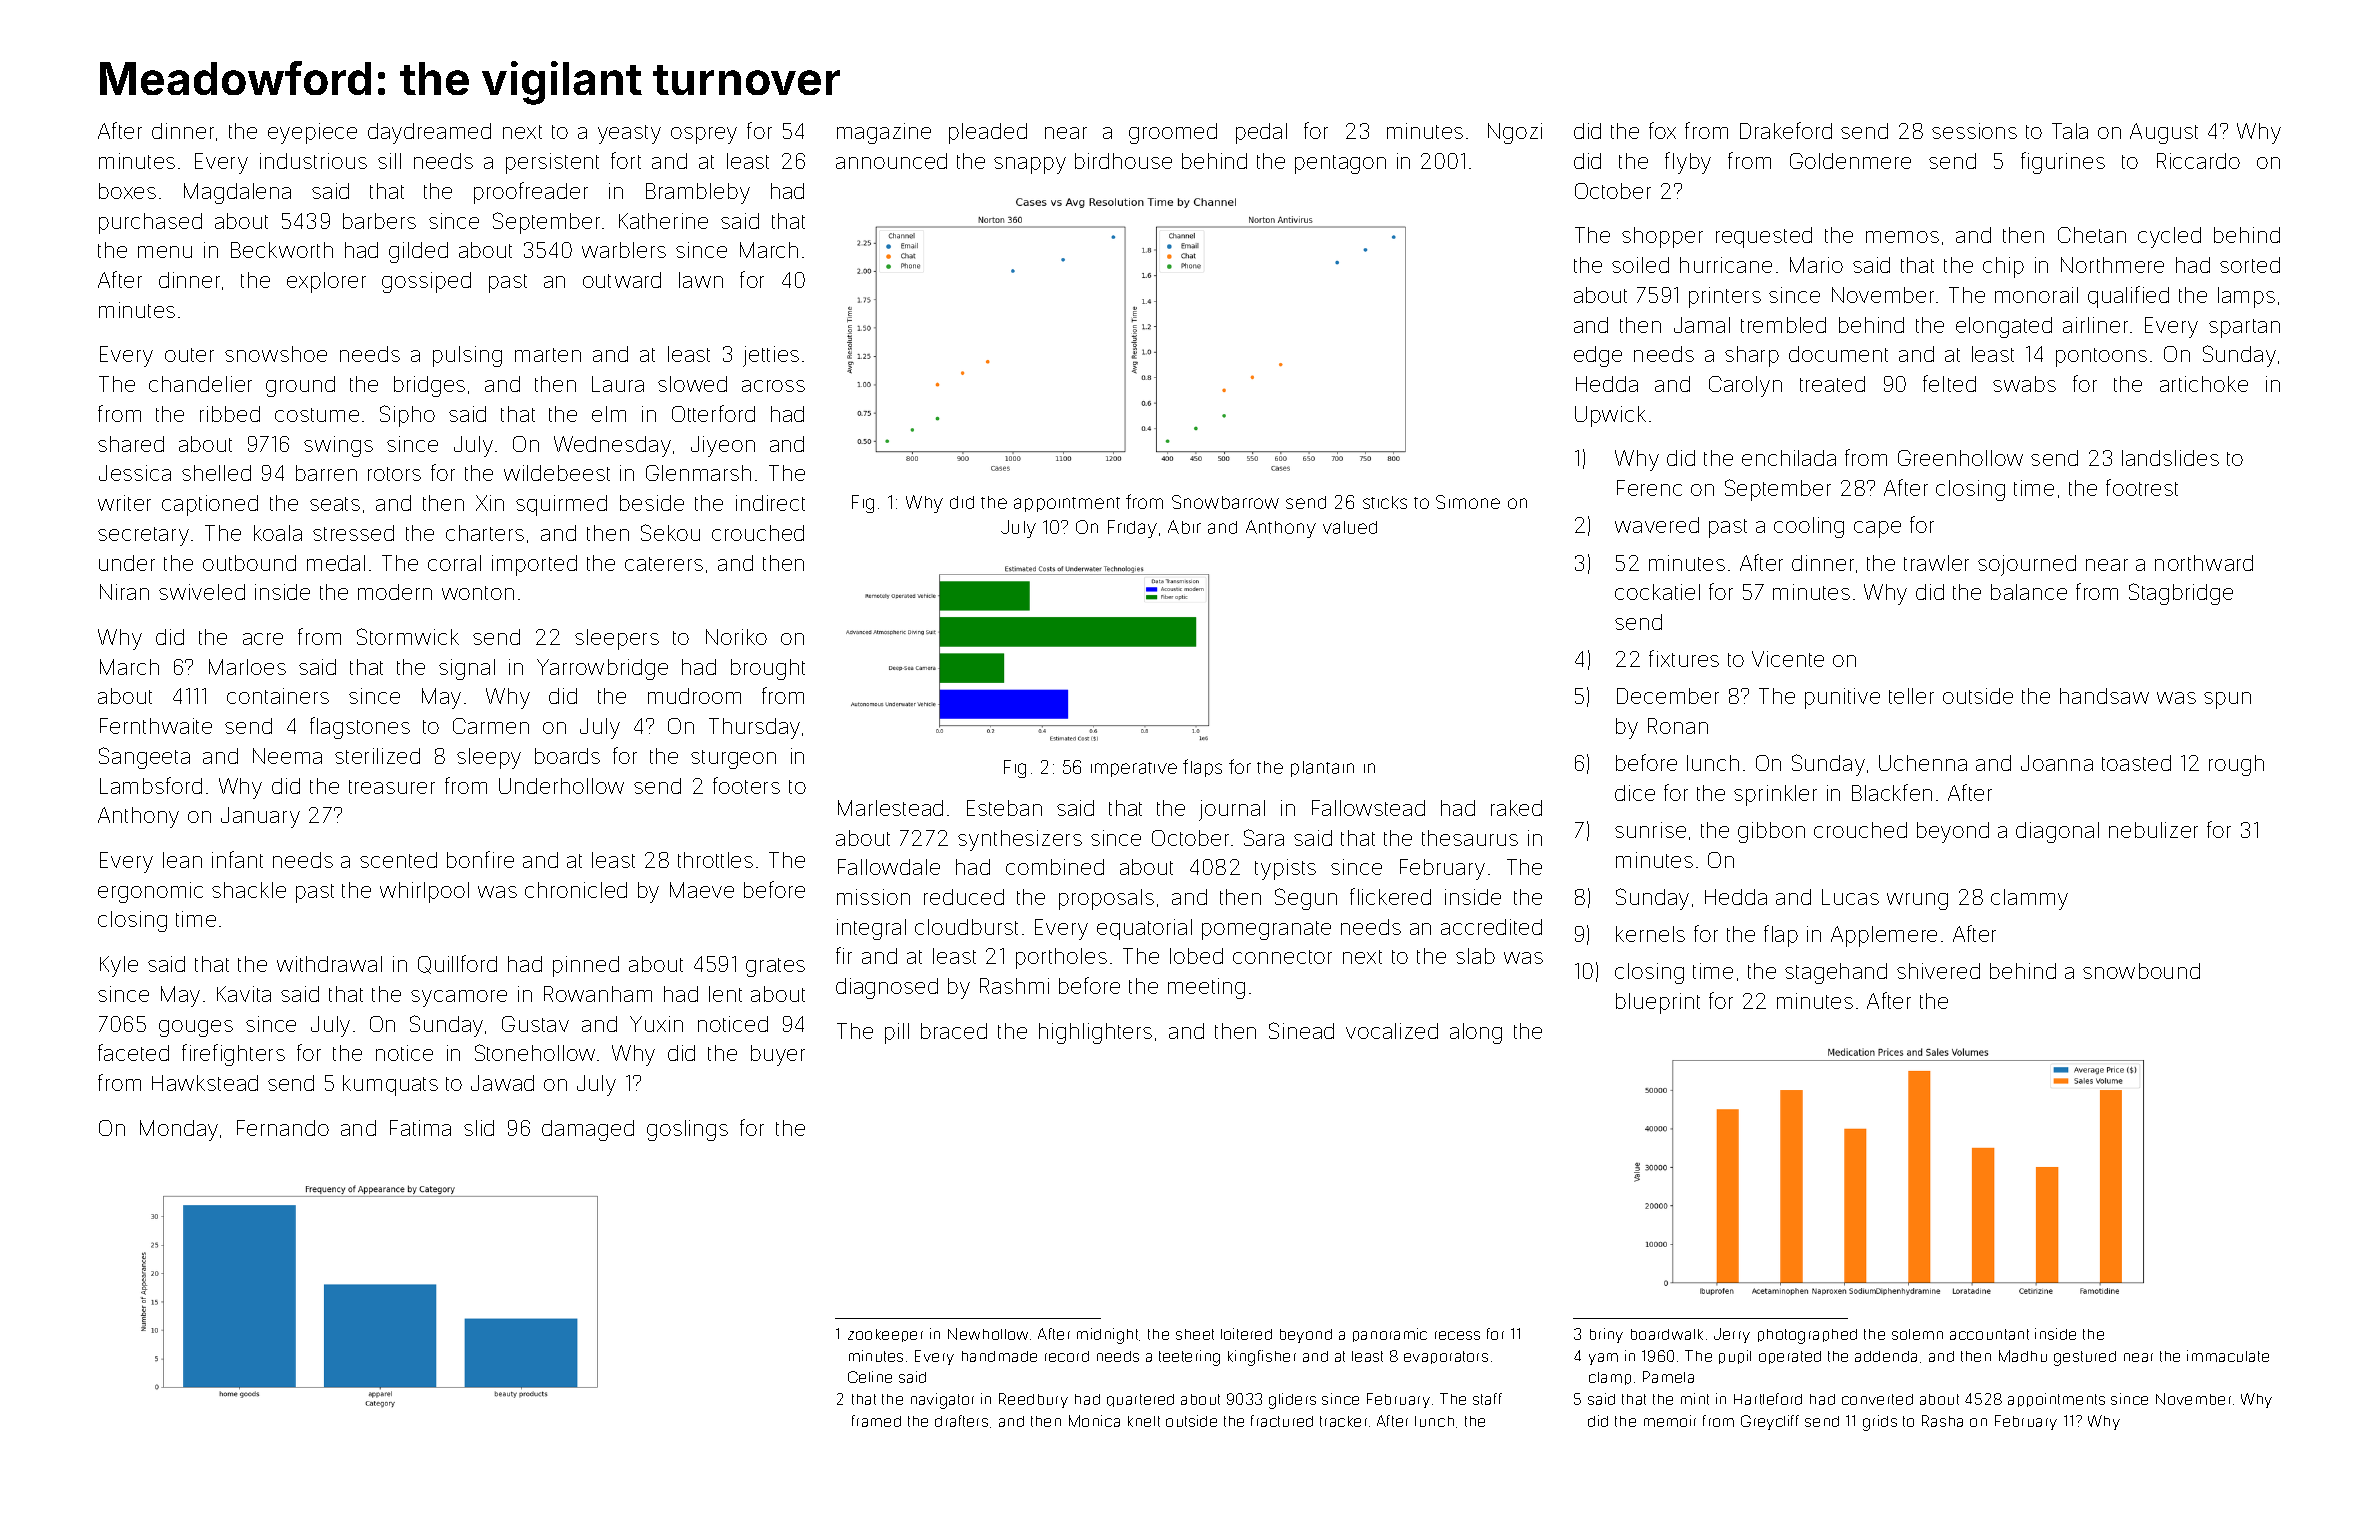 The image size is (2380, 1540). I want to click on airliner, so click(2095, 325).
